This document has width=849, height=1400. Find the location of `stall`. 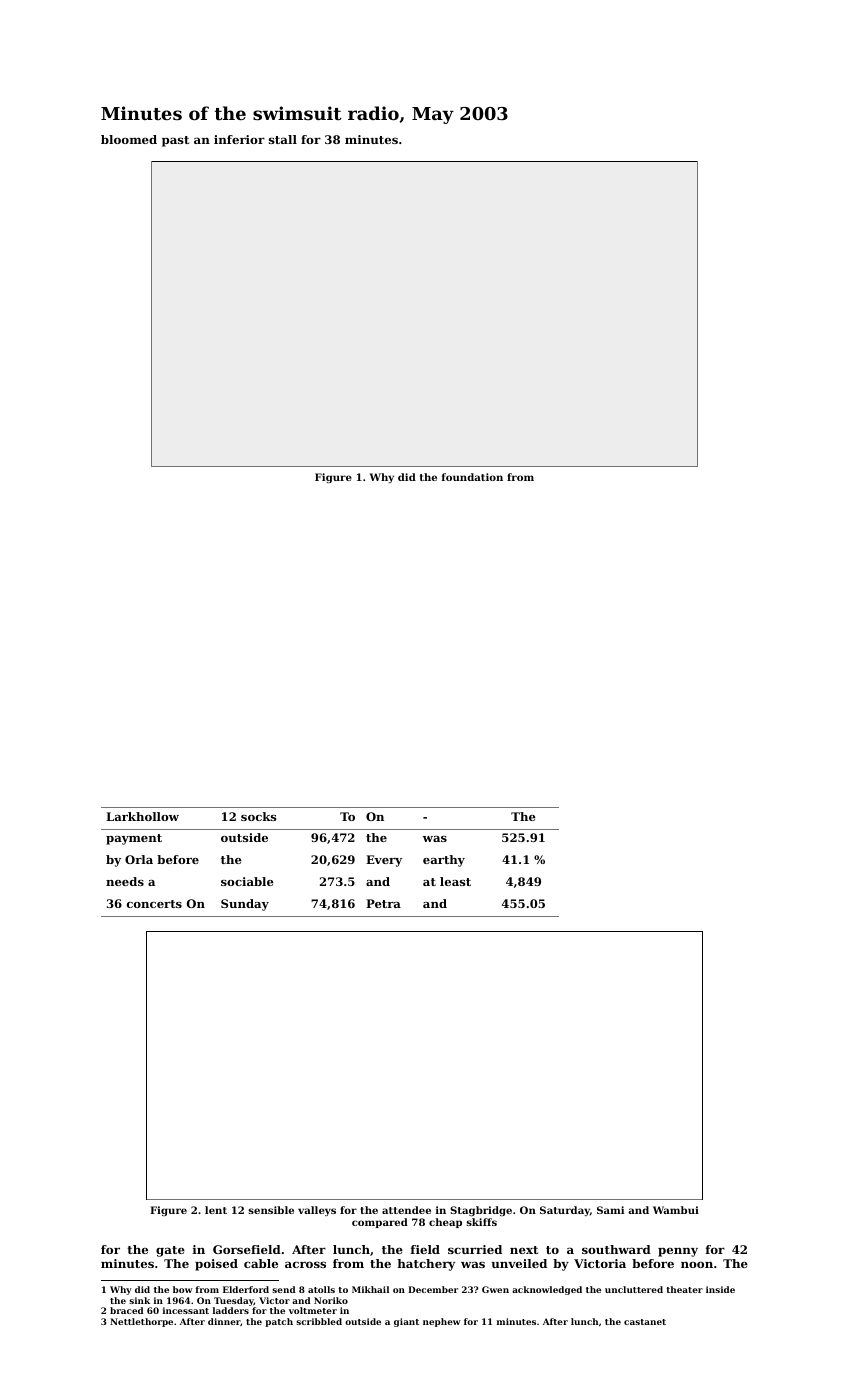

stall is located at coordinates (283, 139).
